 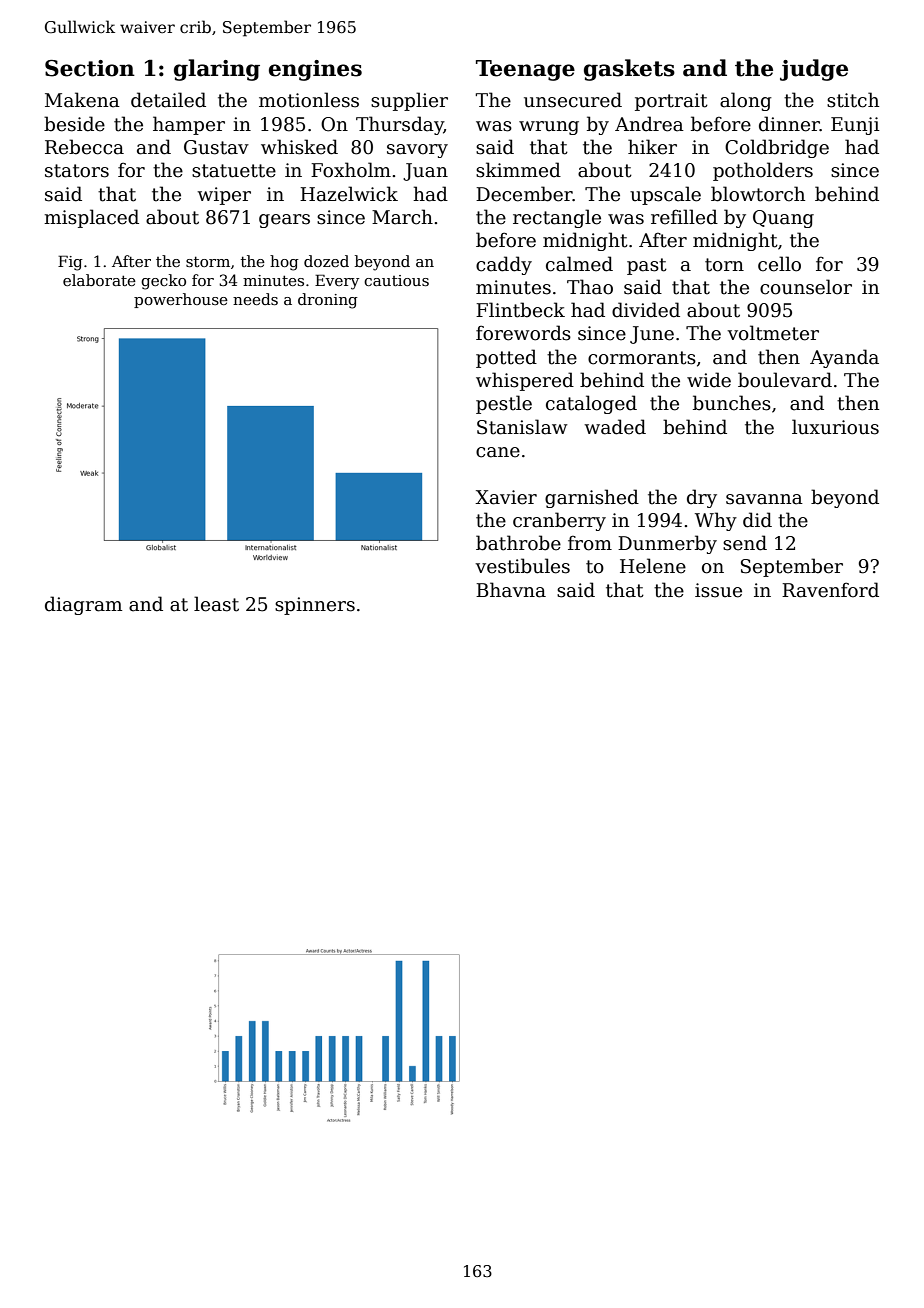 What do you see at coordinates (216, 604) in the screenshot?
I see `least` at bounding box center [216, 604].
